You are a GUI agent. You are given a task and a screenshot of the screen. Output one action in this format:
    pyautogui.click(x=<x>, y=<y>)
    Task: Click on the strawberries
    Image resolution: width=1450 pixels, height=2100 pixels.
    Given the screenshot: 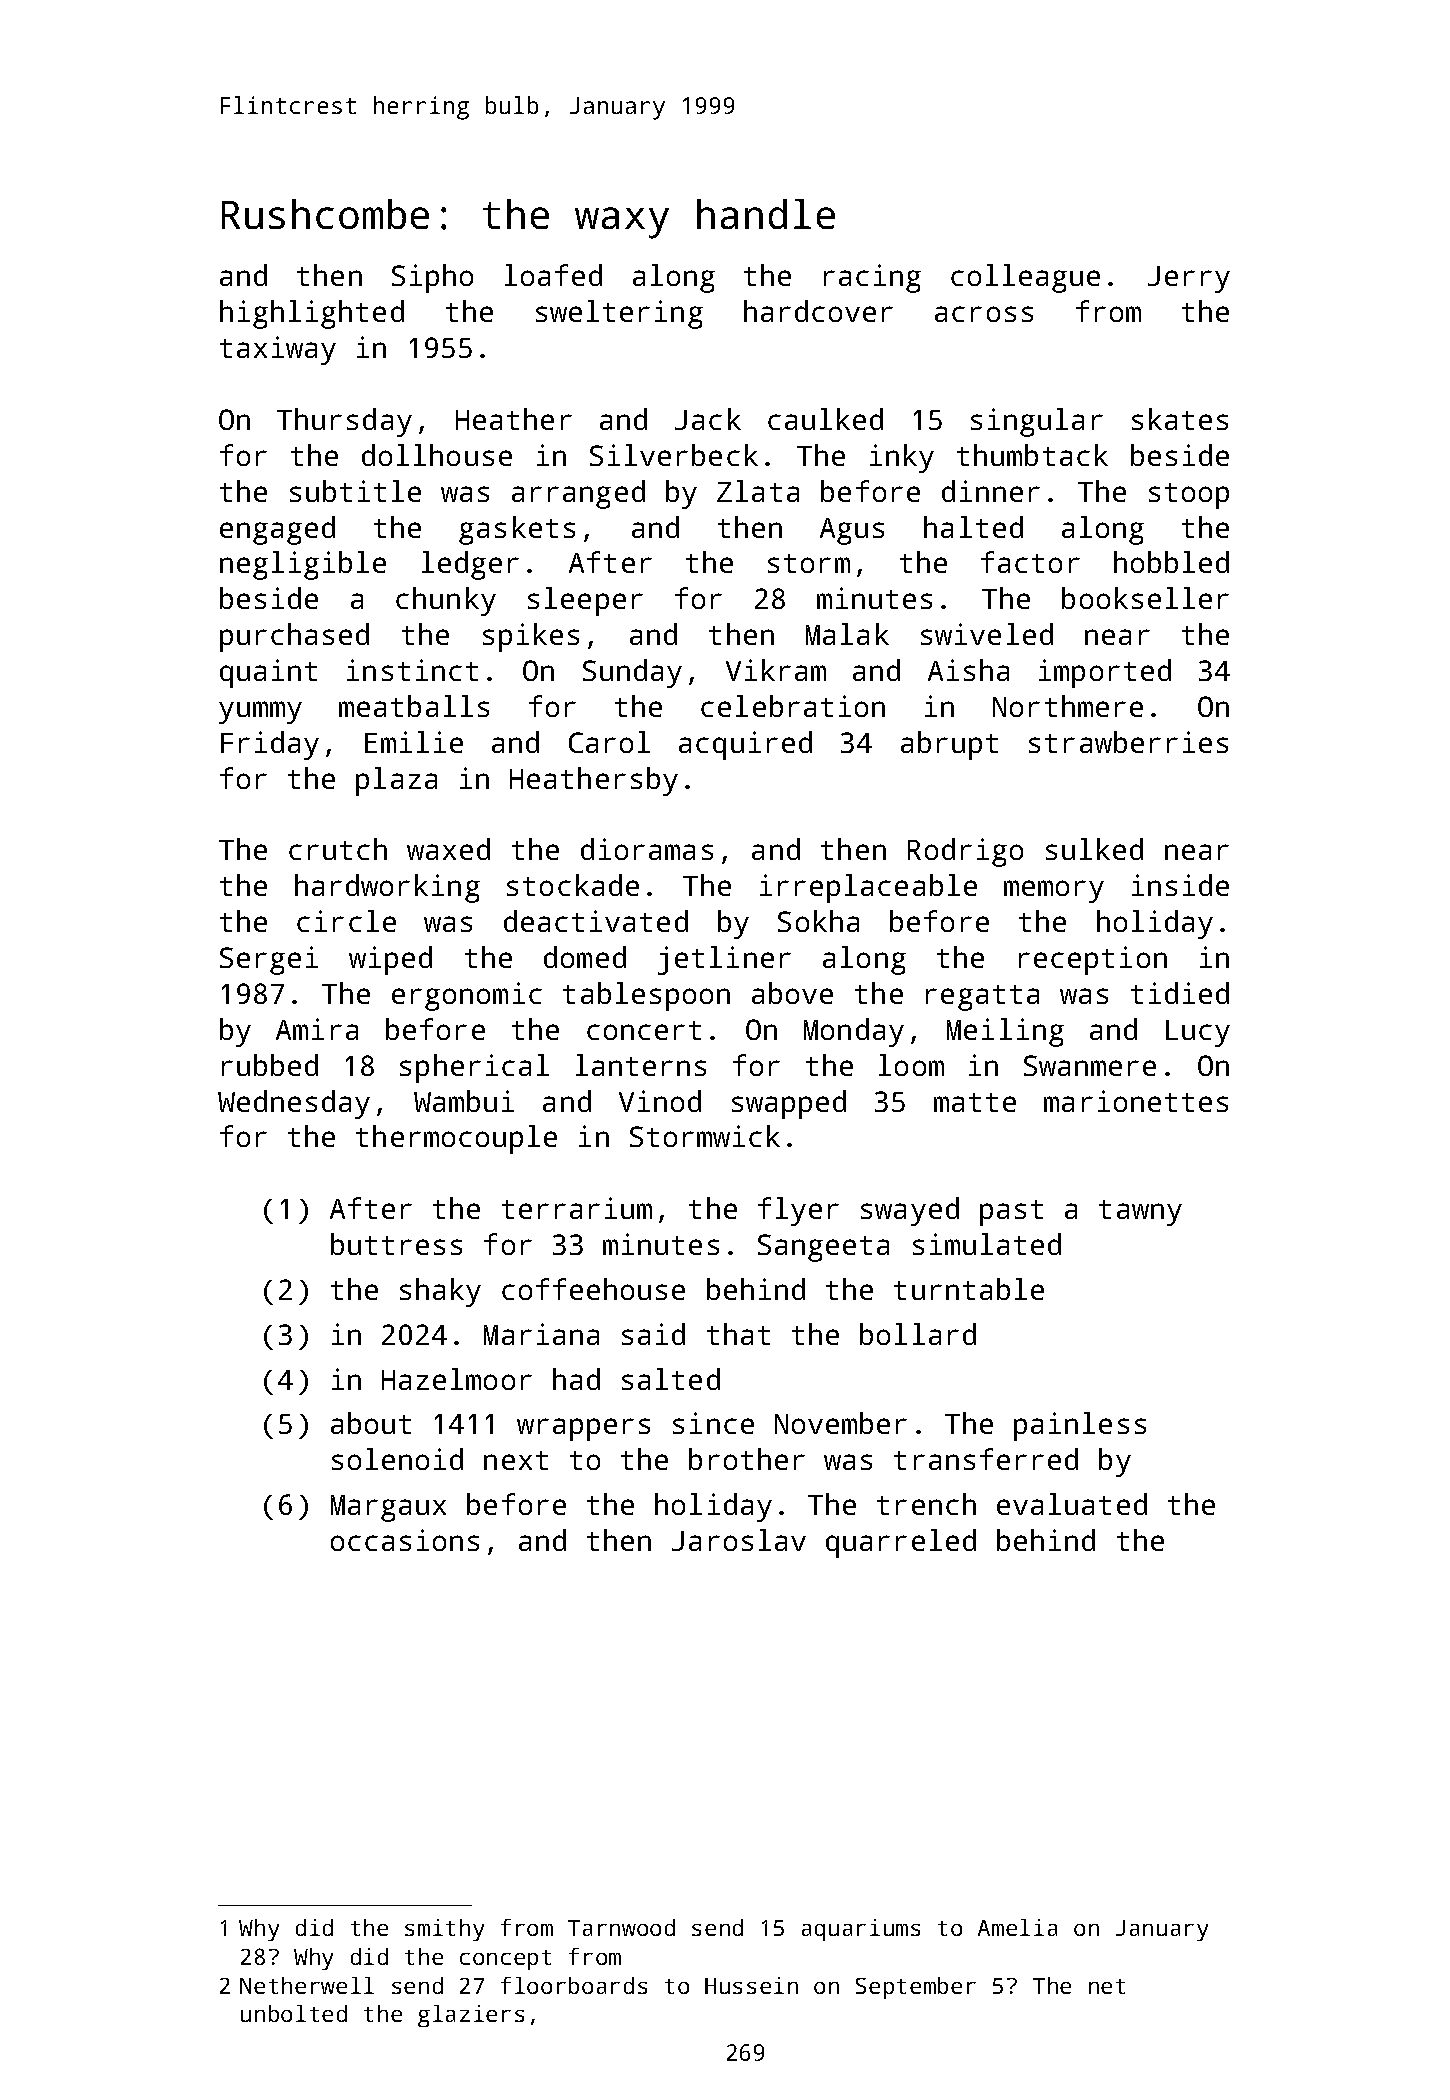 What is the action you would take?
    pyautogui.click(x=1128, y=742)
